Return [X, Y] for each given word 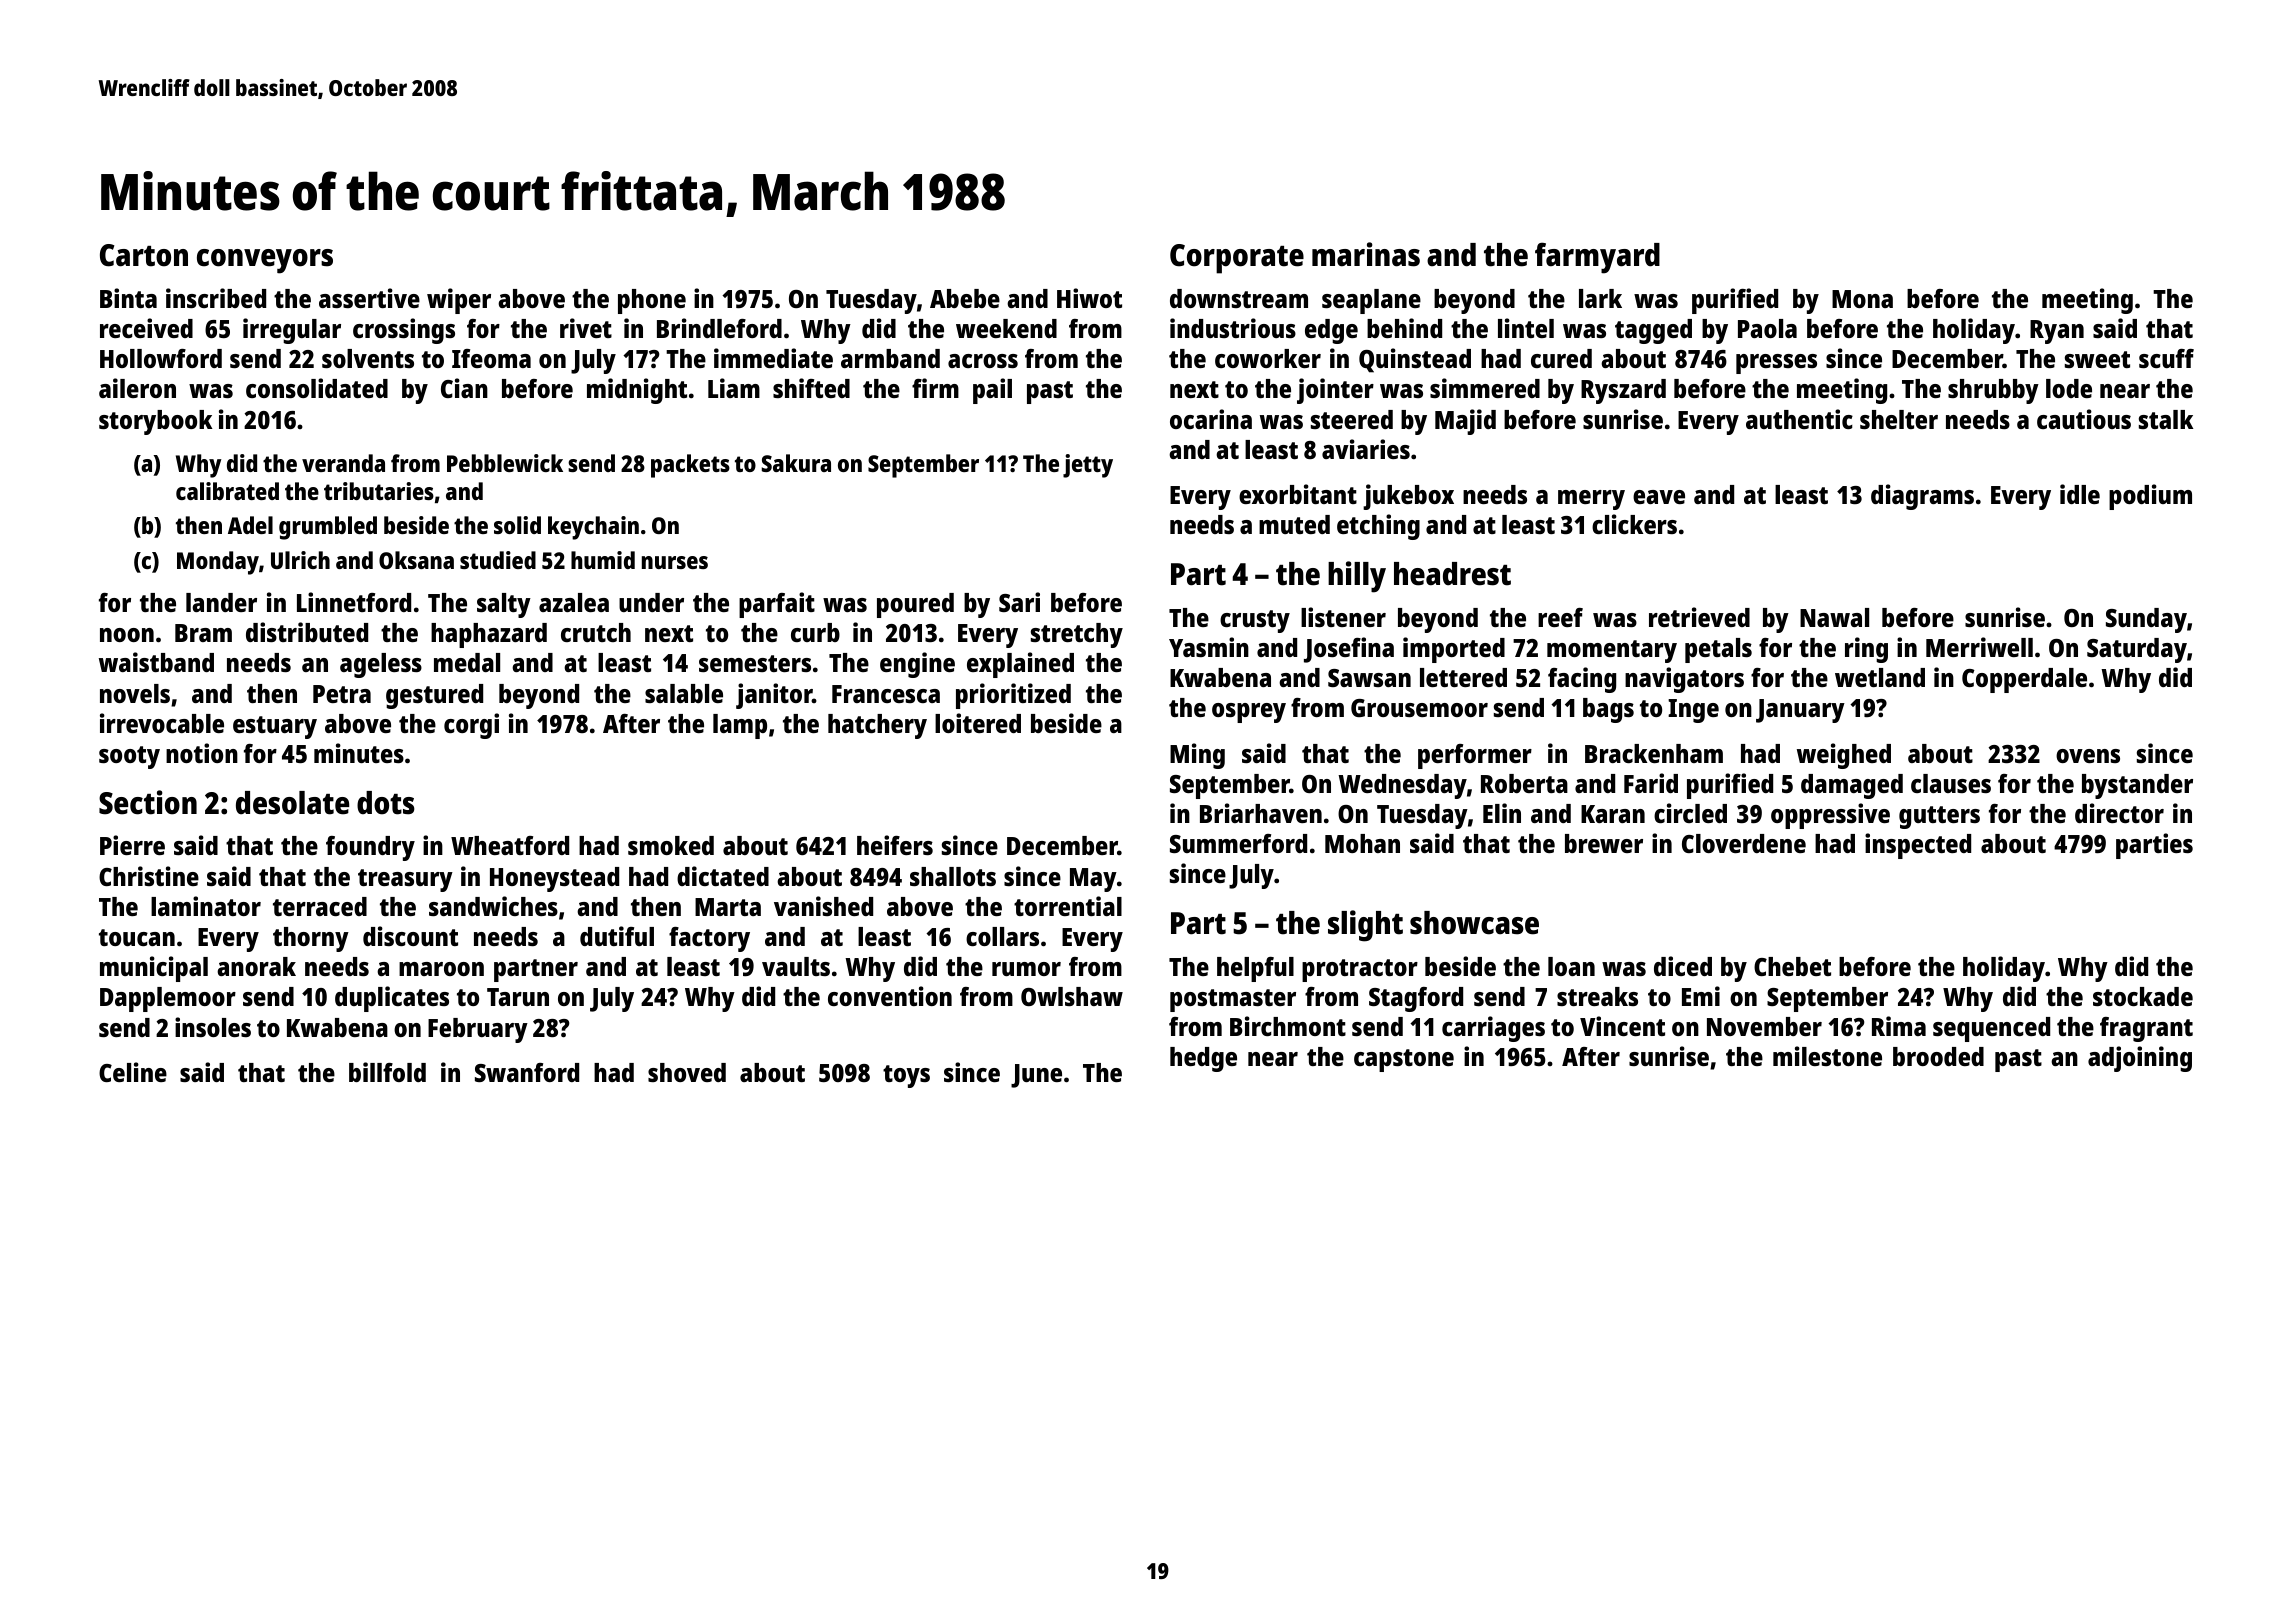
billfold [387, 1072]
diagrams [1922, 497]
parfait [777, 605]
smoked [671, 845]
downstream [1239, 298]
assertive [369, 298]
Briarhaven [1261, 813]
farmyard [1597, 258]
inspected [1918, 846]
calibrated [227, 491]
